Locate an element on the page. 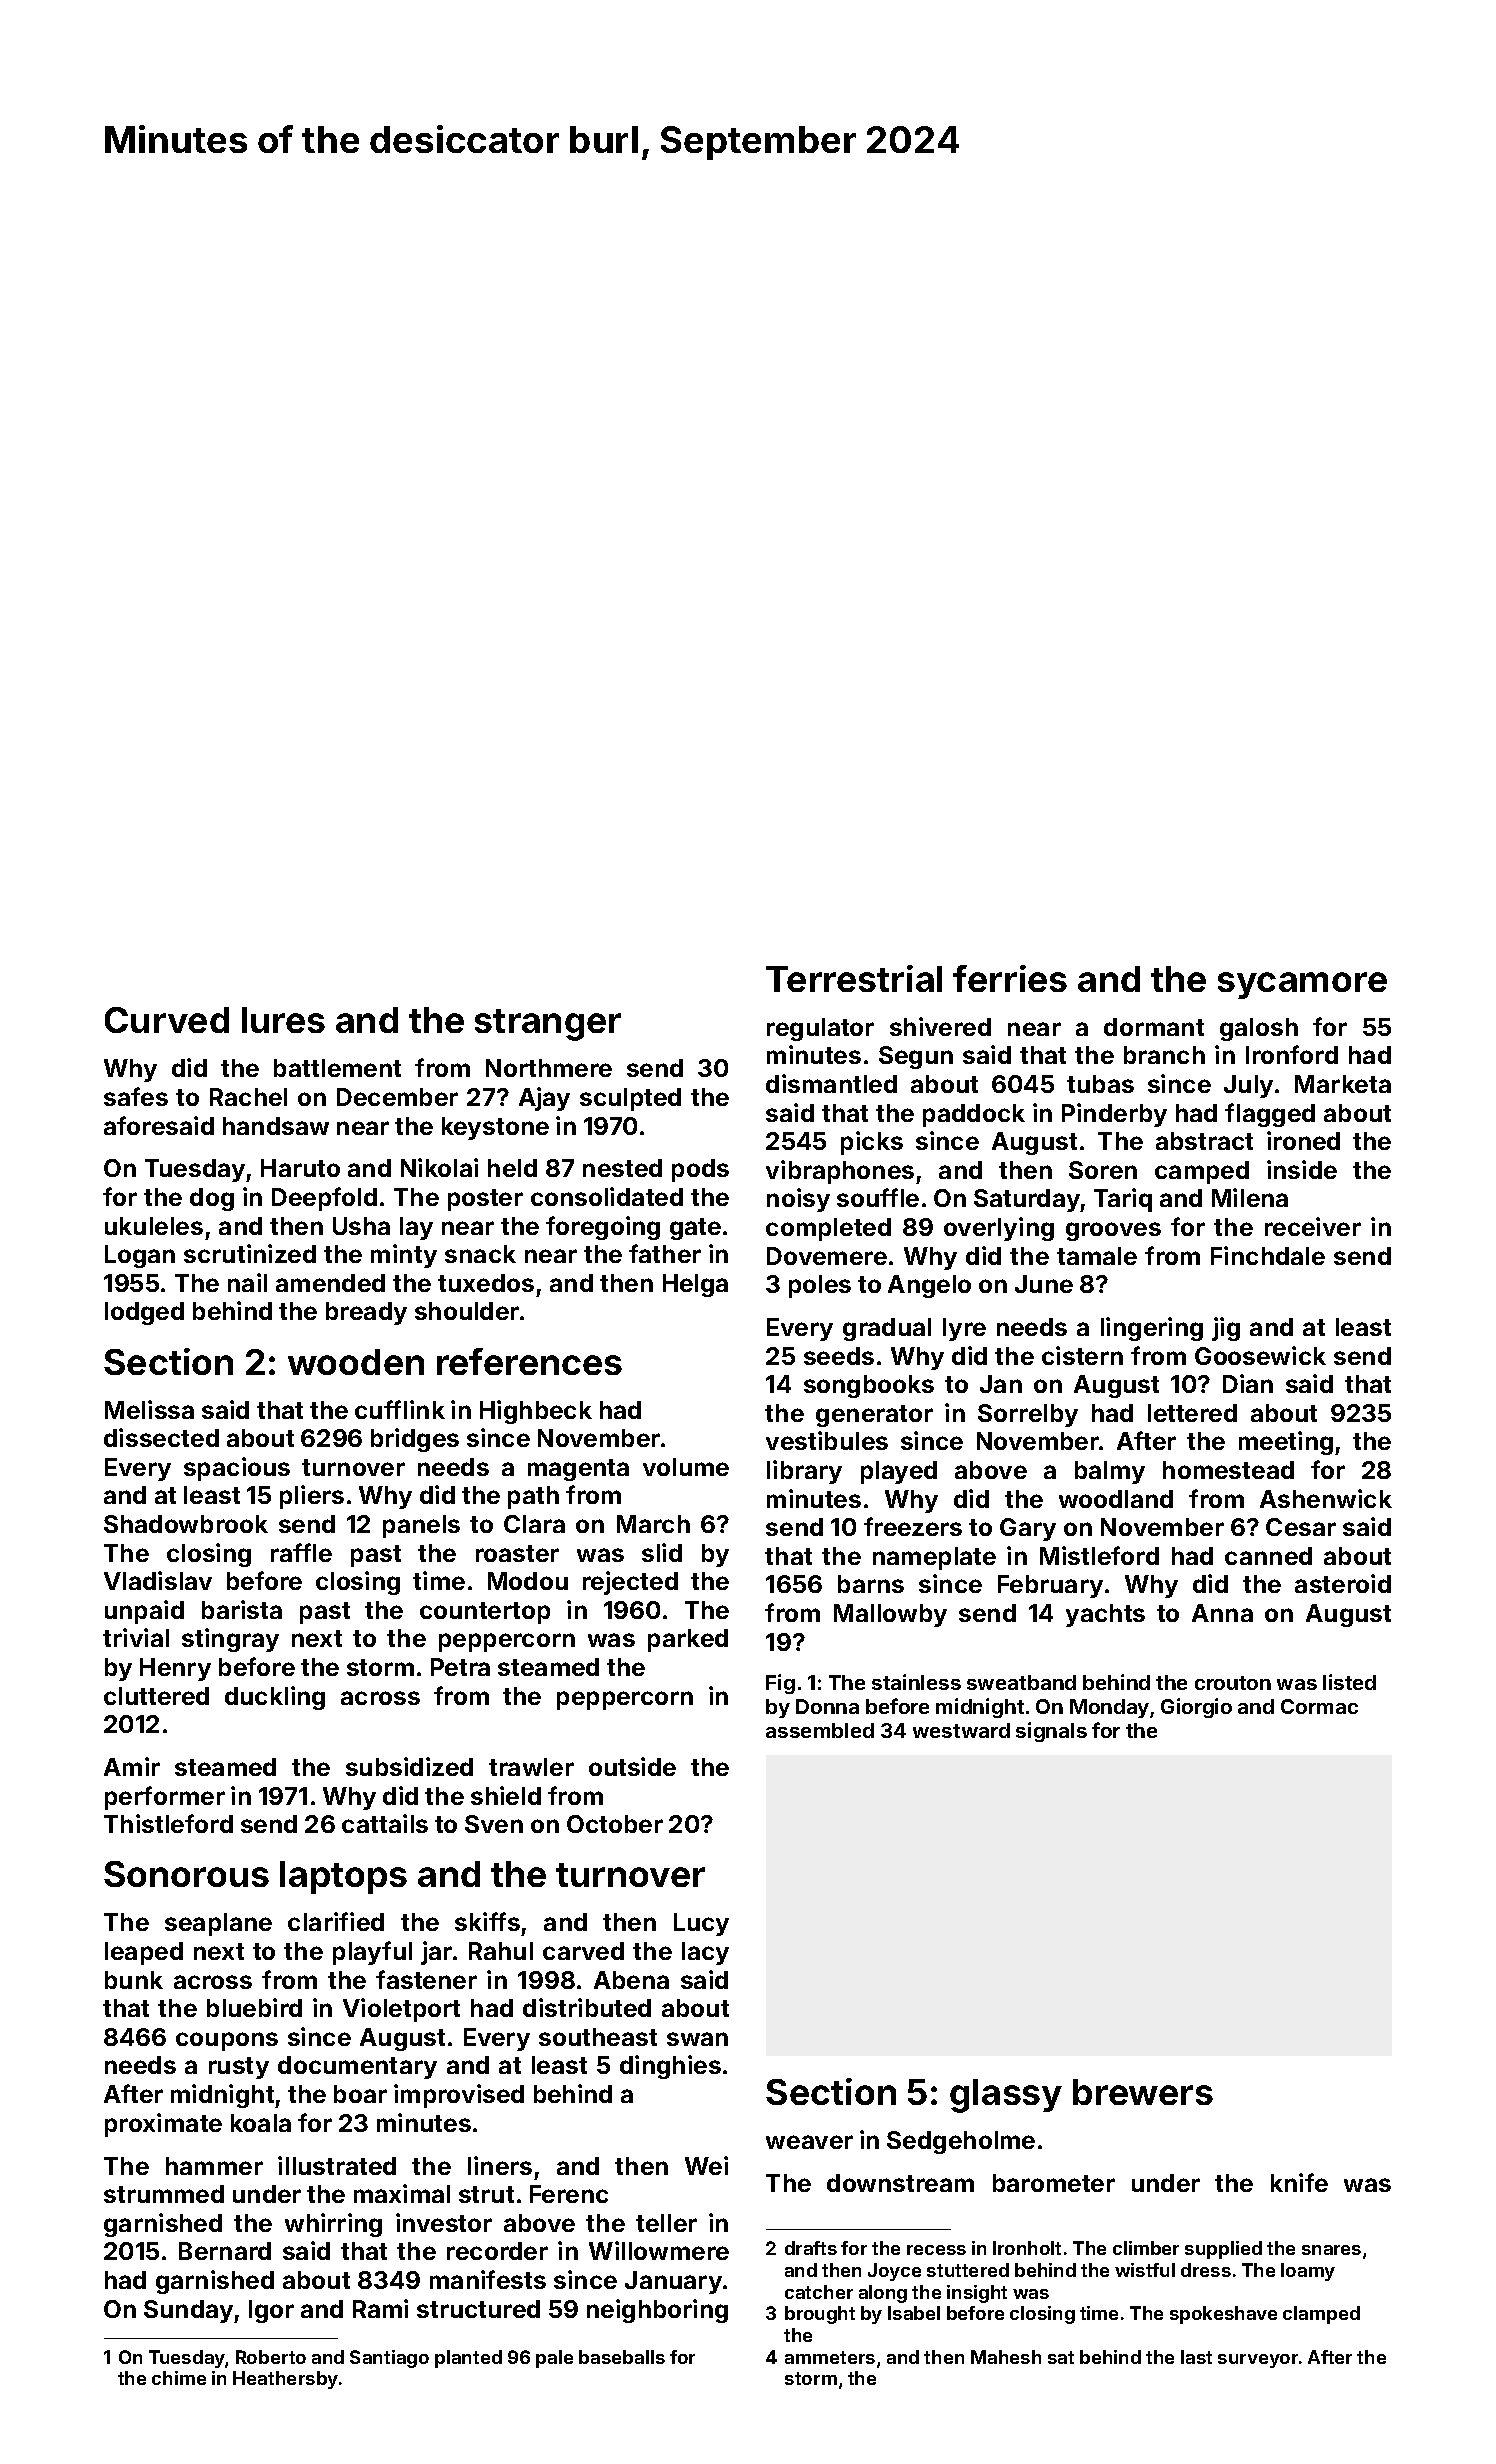 This image has width=1496, height=2464. signals is located at coordinates (1051, 1732).
